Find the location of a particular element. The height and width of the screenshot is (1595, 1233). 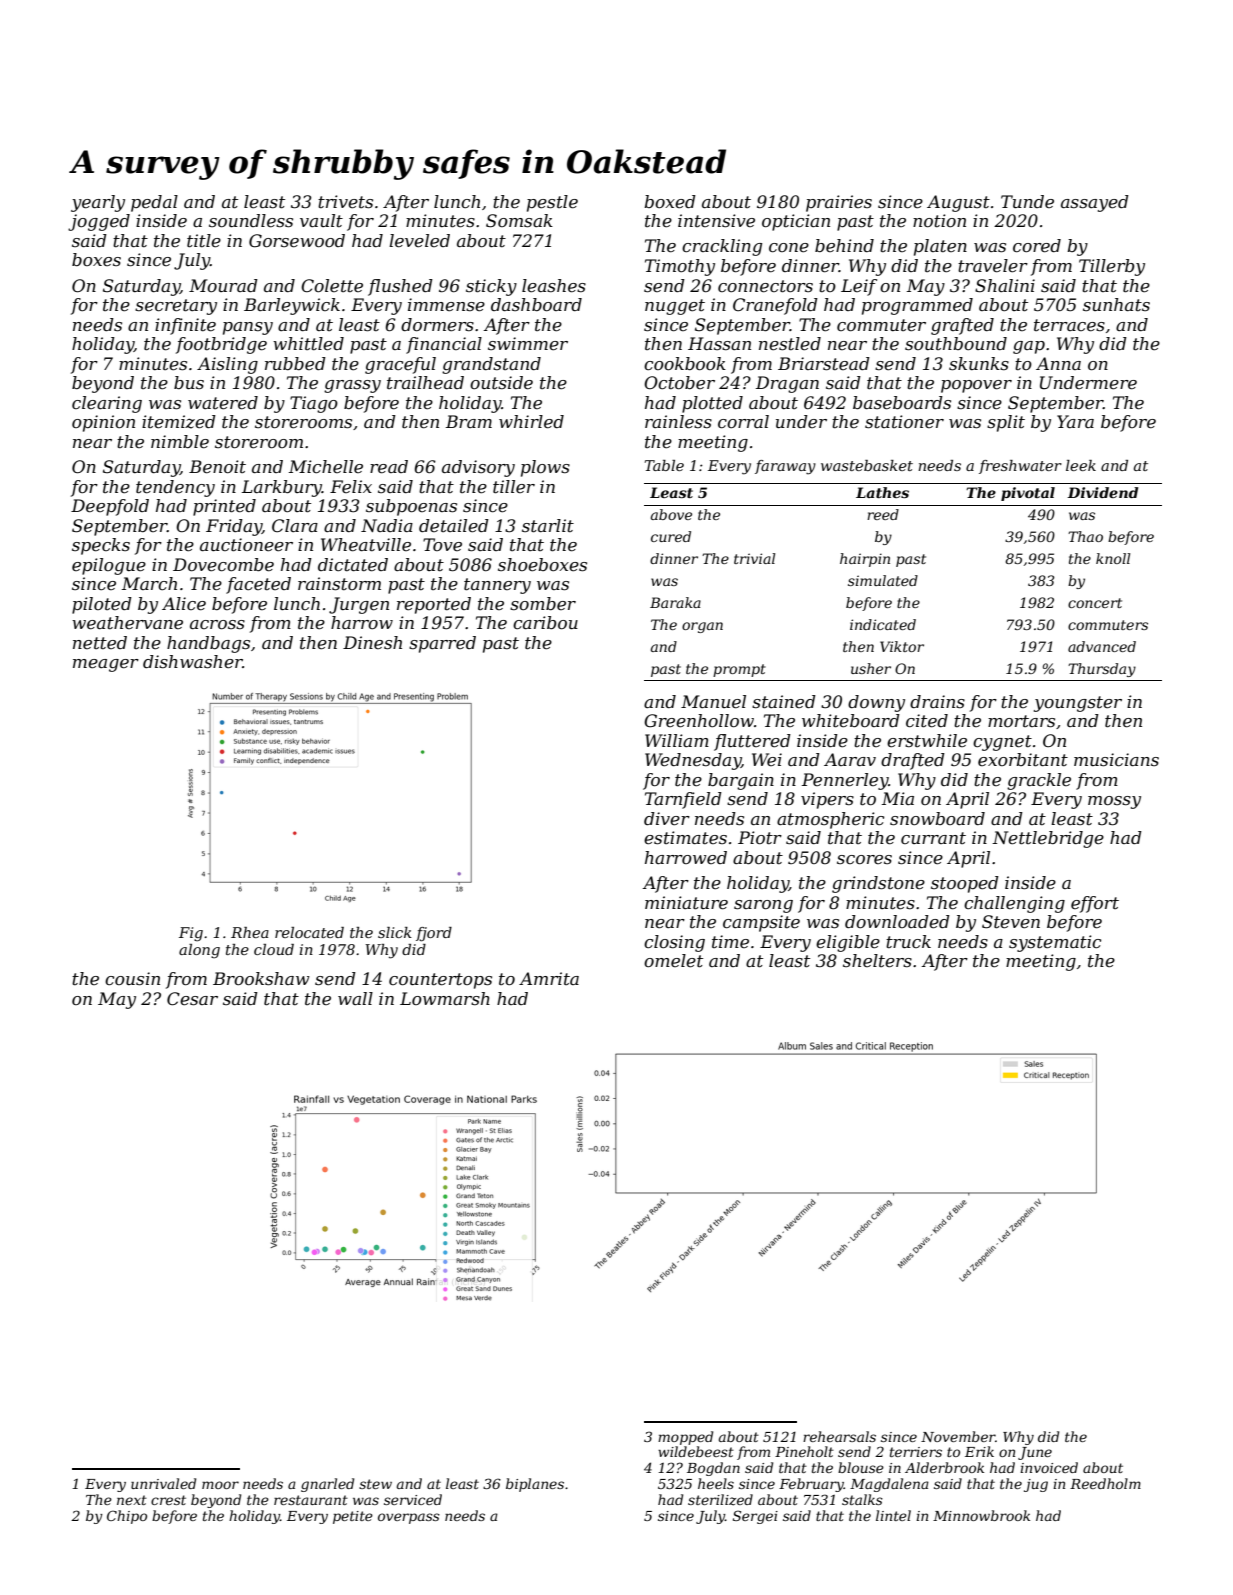

moor is located at coordinates (220, 1485).
